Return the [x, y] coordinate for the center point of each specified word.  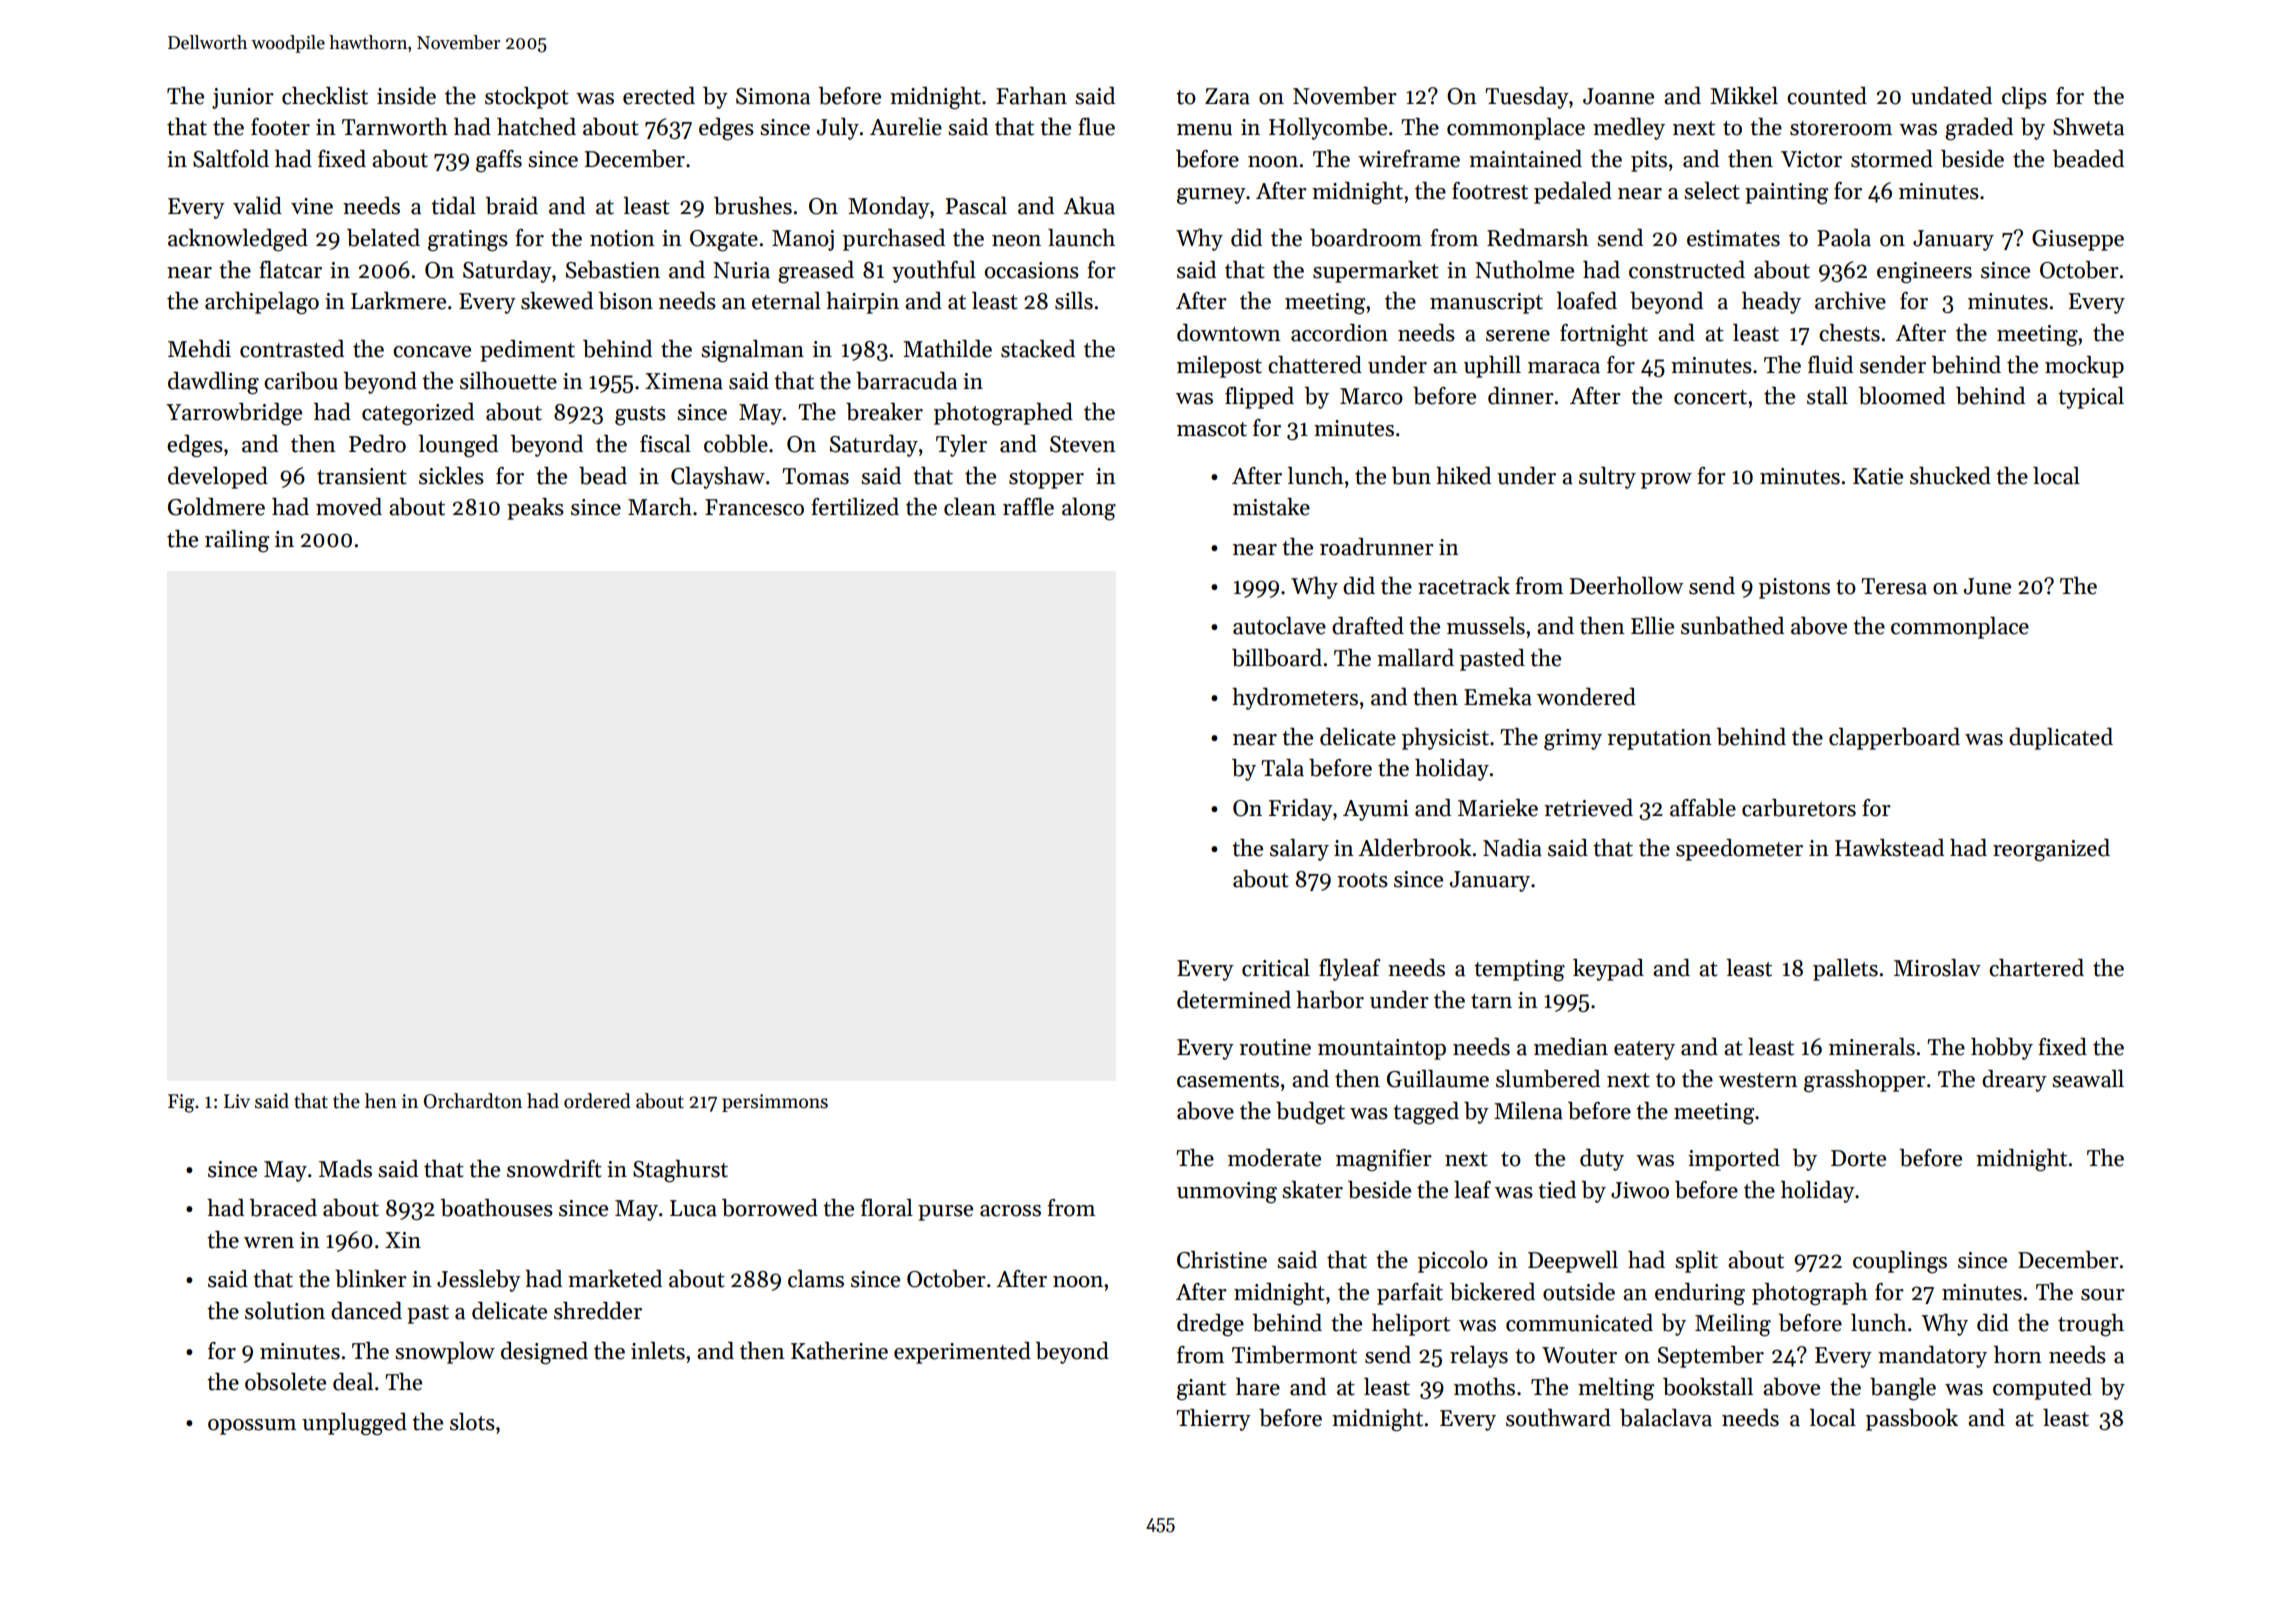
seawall [2088, 1079]
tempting [1519, 971]
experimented [962, 1353]
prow [1666, 481]
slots [472, 1422]
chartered [2036, 968]
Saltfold [231, 159]
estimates [1733, 238]
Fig [181, 1103]
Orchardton [473, 1101]
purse [945, 1213]
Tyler [961, 446]
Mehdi [199, 349]
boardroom [1366, 238]
